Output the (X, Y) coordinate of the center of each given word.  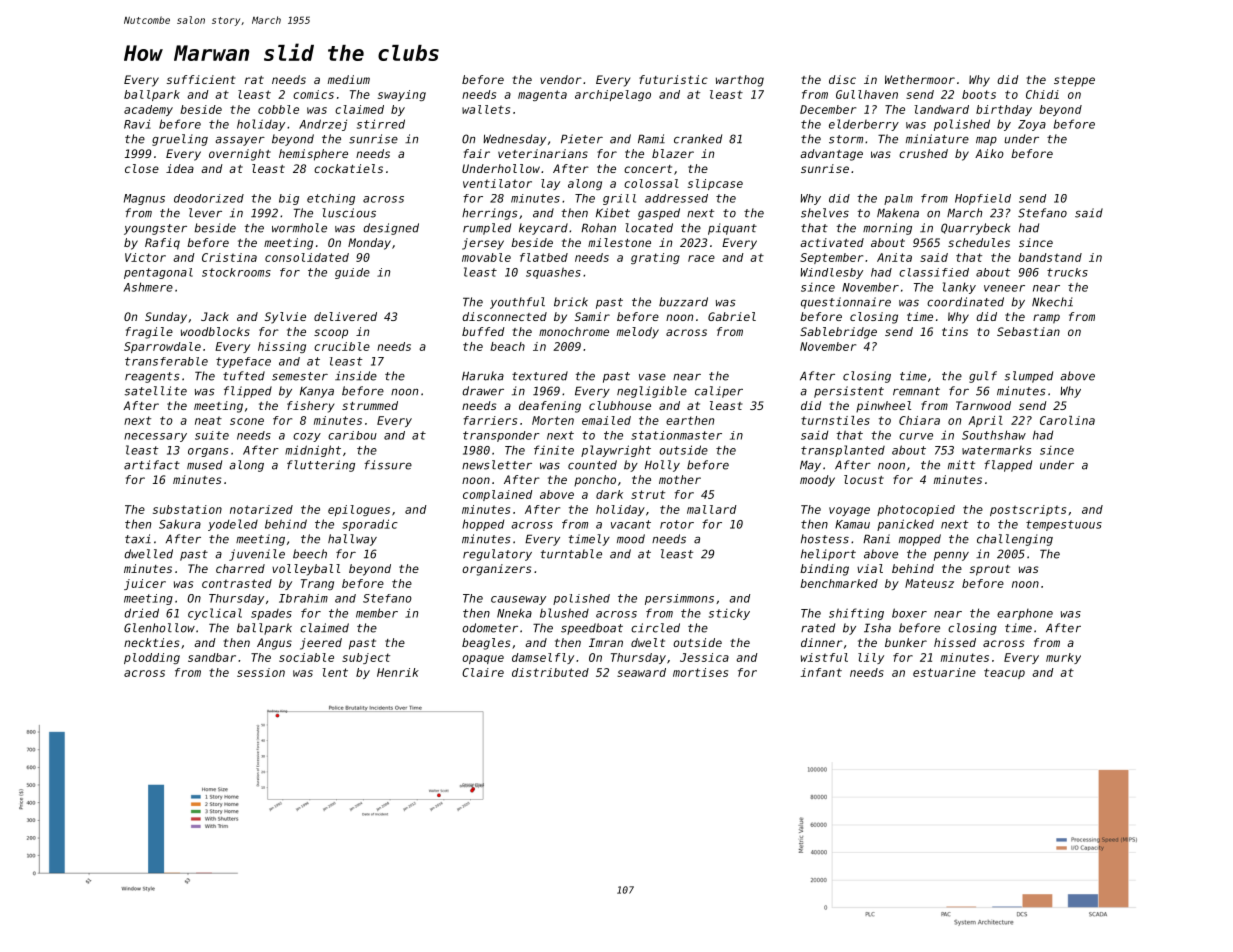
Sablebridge (838, 333)
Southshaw (994, 435)
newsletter (497, 465)
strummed (370, 405)
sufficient (201, 79)
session (261, 672)
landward (941, 109)
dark (609, 494)
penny (951, 556)
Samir (592, 316)
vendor (561, 79)
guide (352, 273)
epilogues (359, 510)
